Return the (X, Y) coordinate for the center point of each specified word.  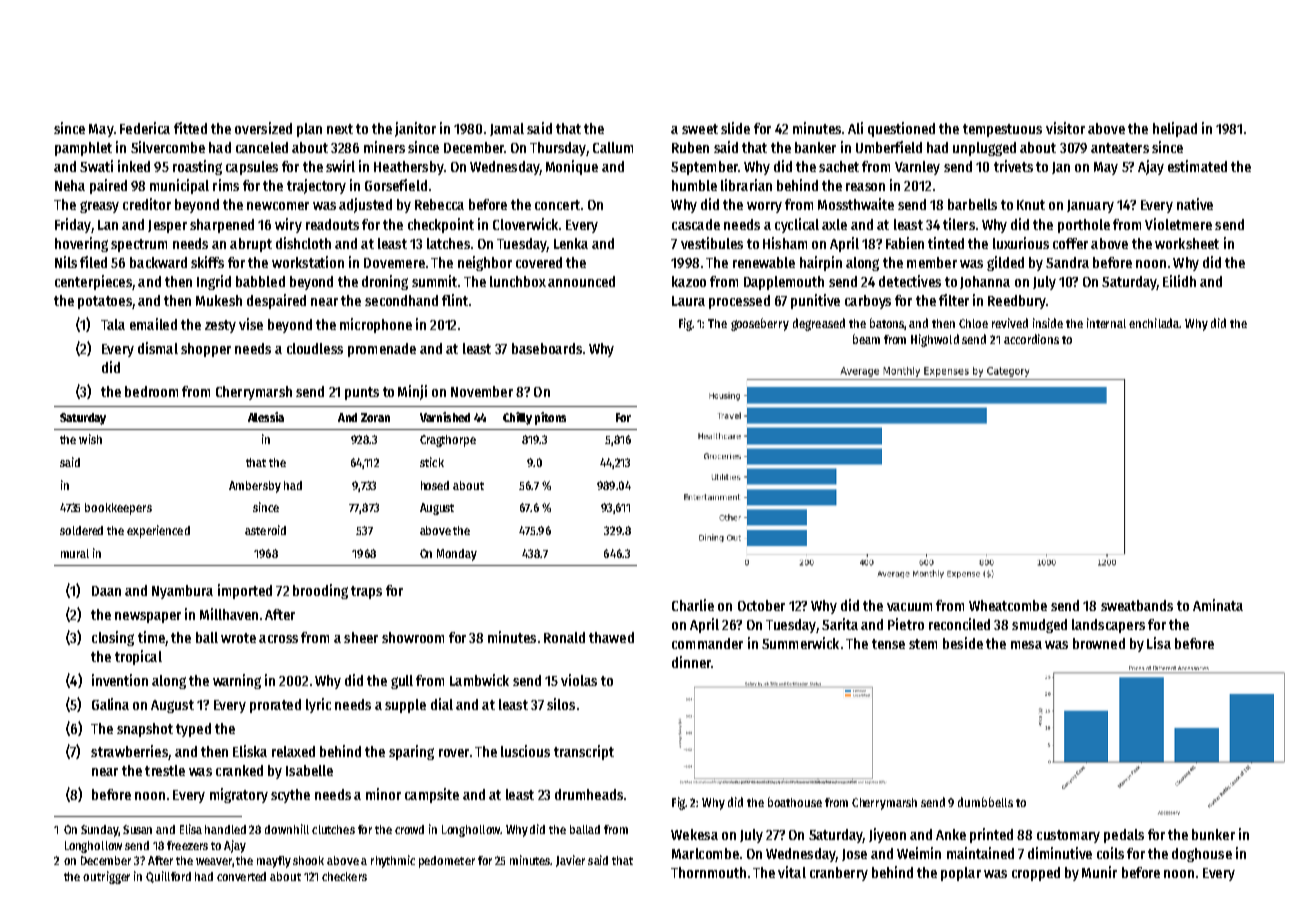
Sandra (1067, 262)
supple (405, 706)
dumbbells (985, 802)
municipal (179, 186)
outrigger (106, 877)
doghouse (1202, 855)
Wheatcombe (1008, 605)
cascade (696, 224)
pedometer (447, 862)
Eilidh (1179, 281)
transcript (584, 752)
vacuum (909, 607)
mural (75, 553)
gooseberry (760, 324)
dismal (158, 348)
